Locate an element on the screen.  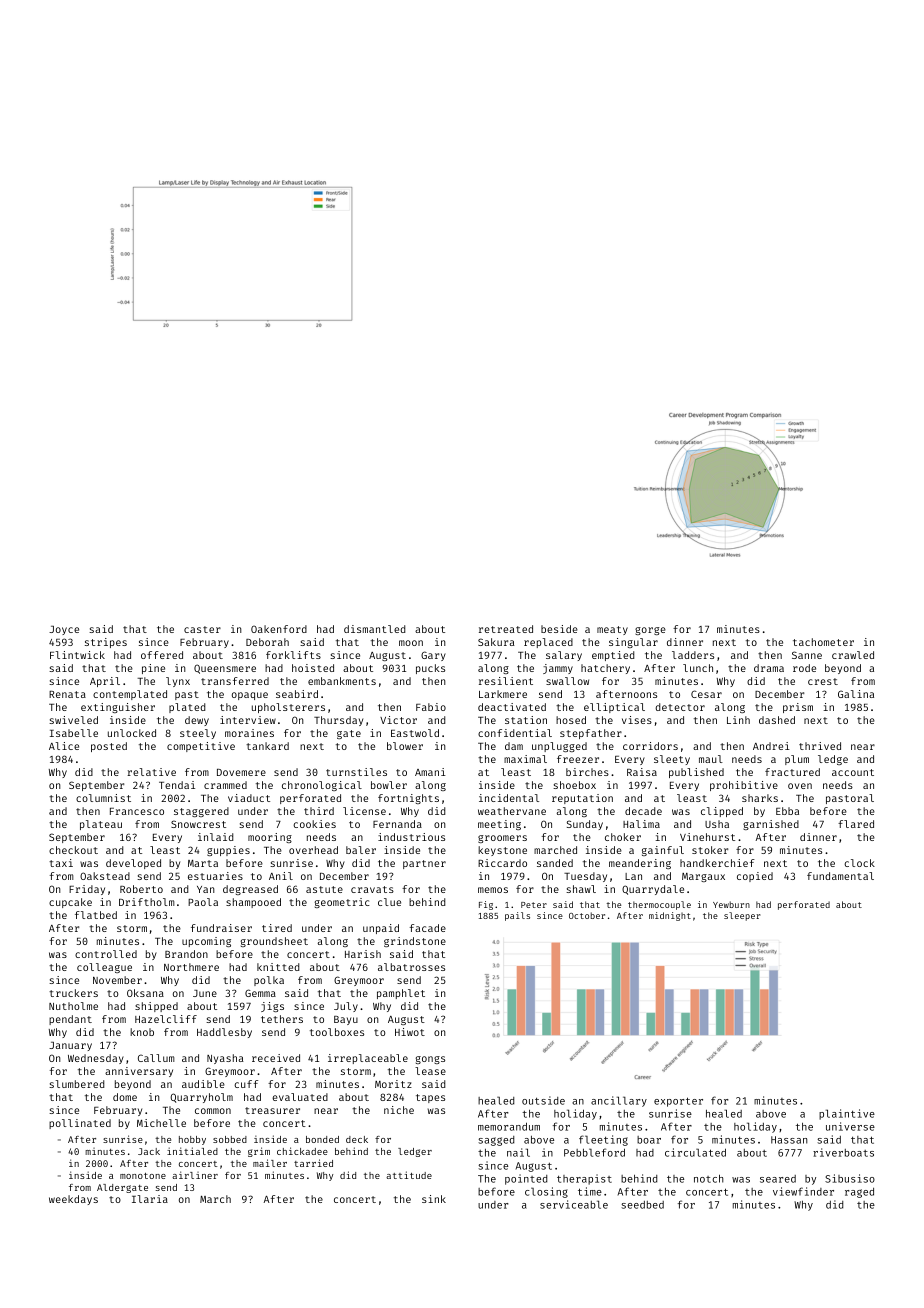
corridors is located at coordinates (650, 746).
